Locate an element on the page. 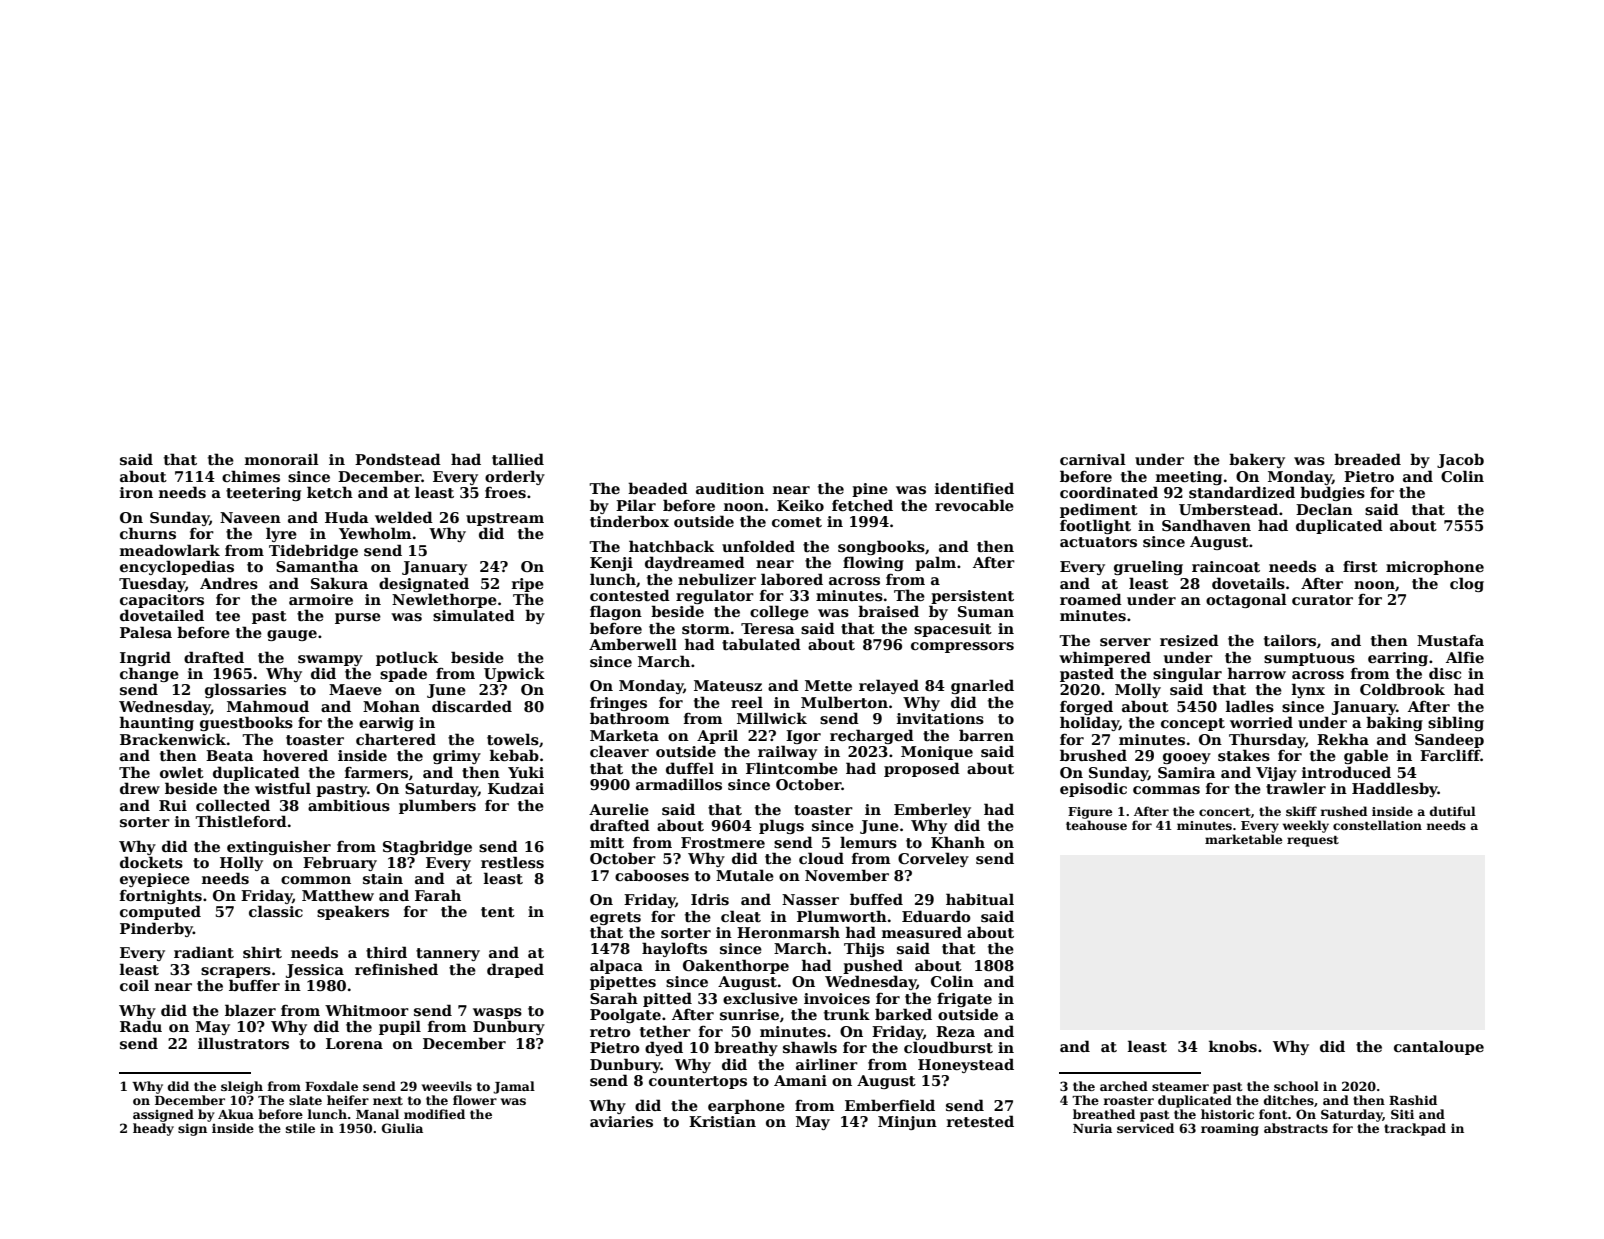  Thursday is located at coordinates (1267, 740).
